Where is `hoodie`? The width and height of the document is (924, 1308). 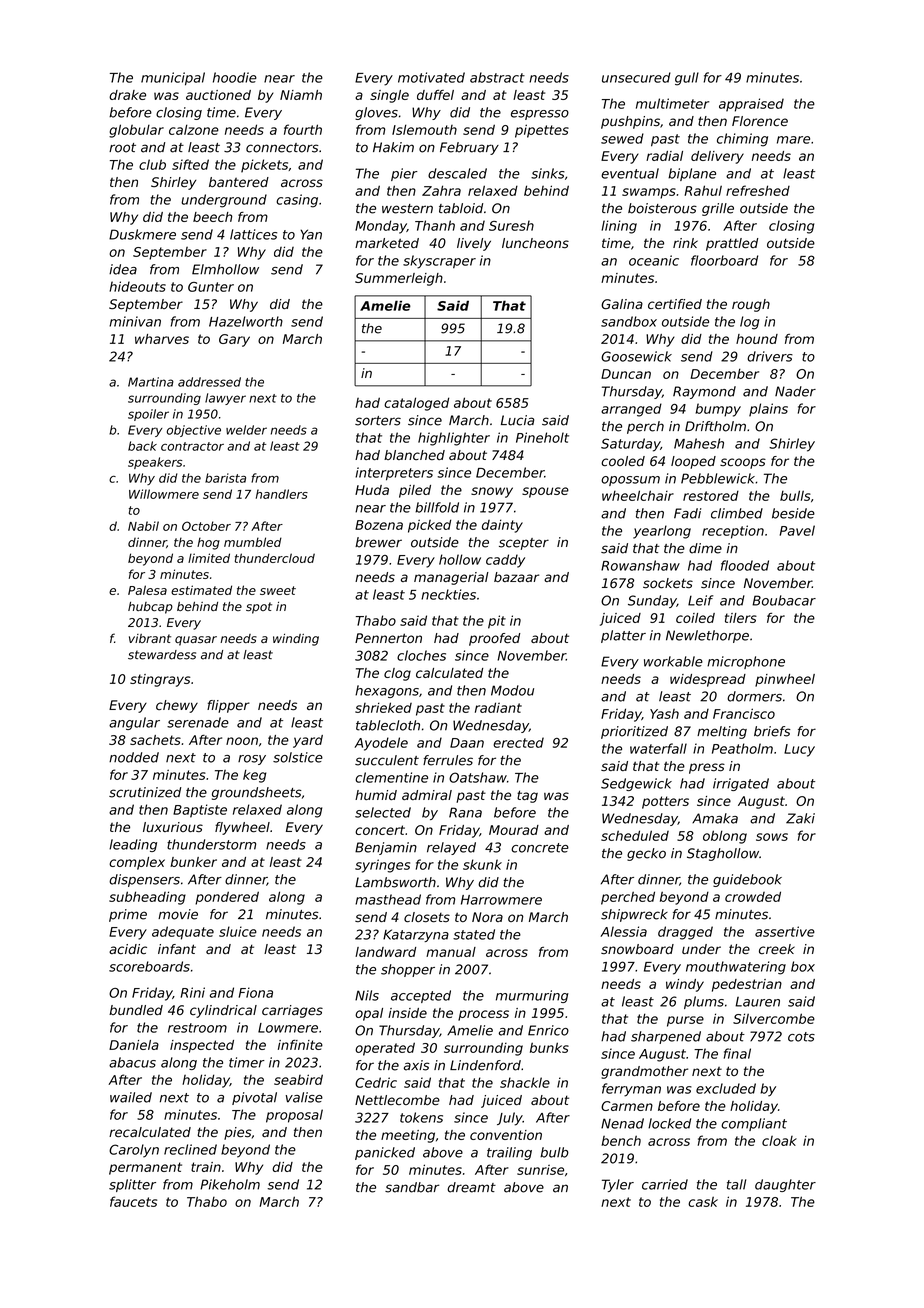
hoodie is located at coordinates (235, 77).
